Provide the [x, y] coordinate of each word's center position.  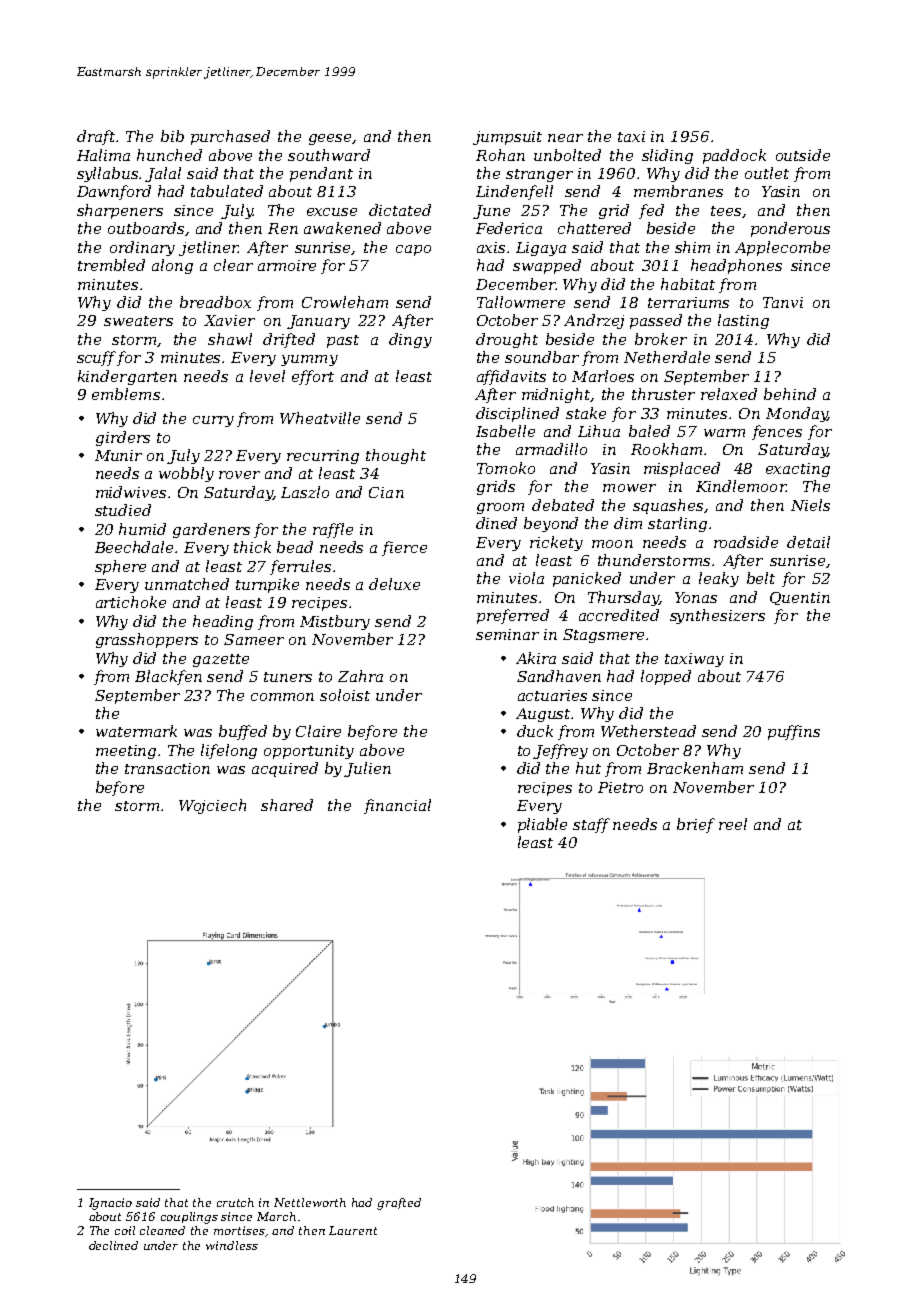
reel [733, 824]
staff [591, 825]
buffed [243, 732]
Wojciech [212, 806]
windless [232, 1245]
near [565, 138]
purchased [230, 137]
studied [123, 510]
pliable [542, 825]
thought [396, 456]
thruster [663, 394]
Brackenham [695, 768]
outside [803, 155]
